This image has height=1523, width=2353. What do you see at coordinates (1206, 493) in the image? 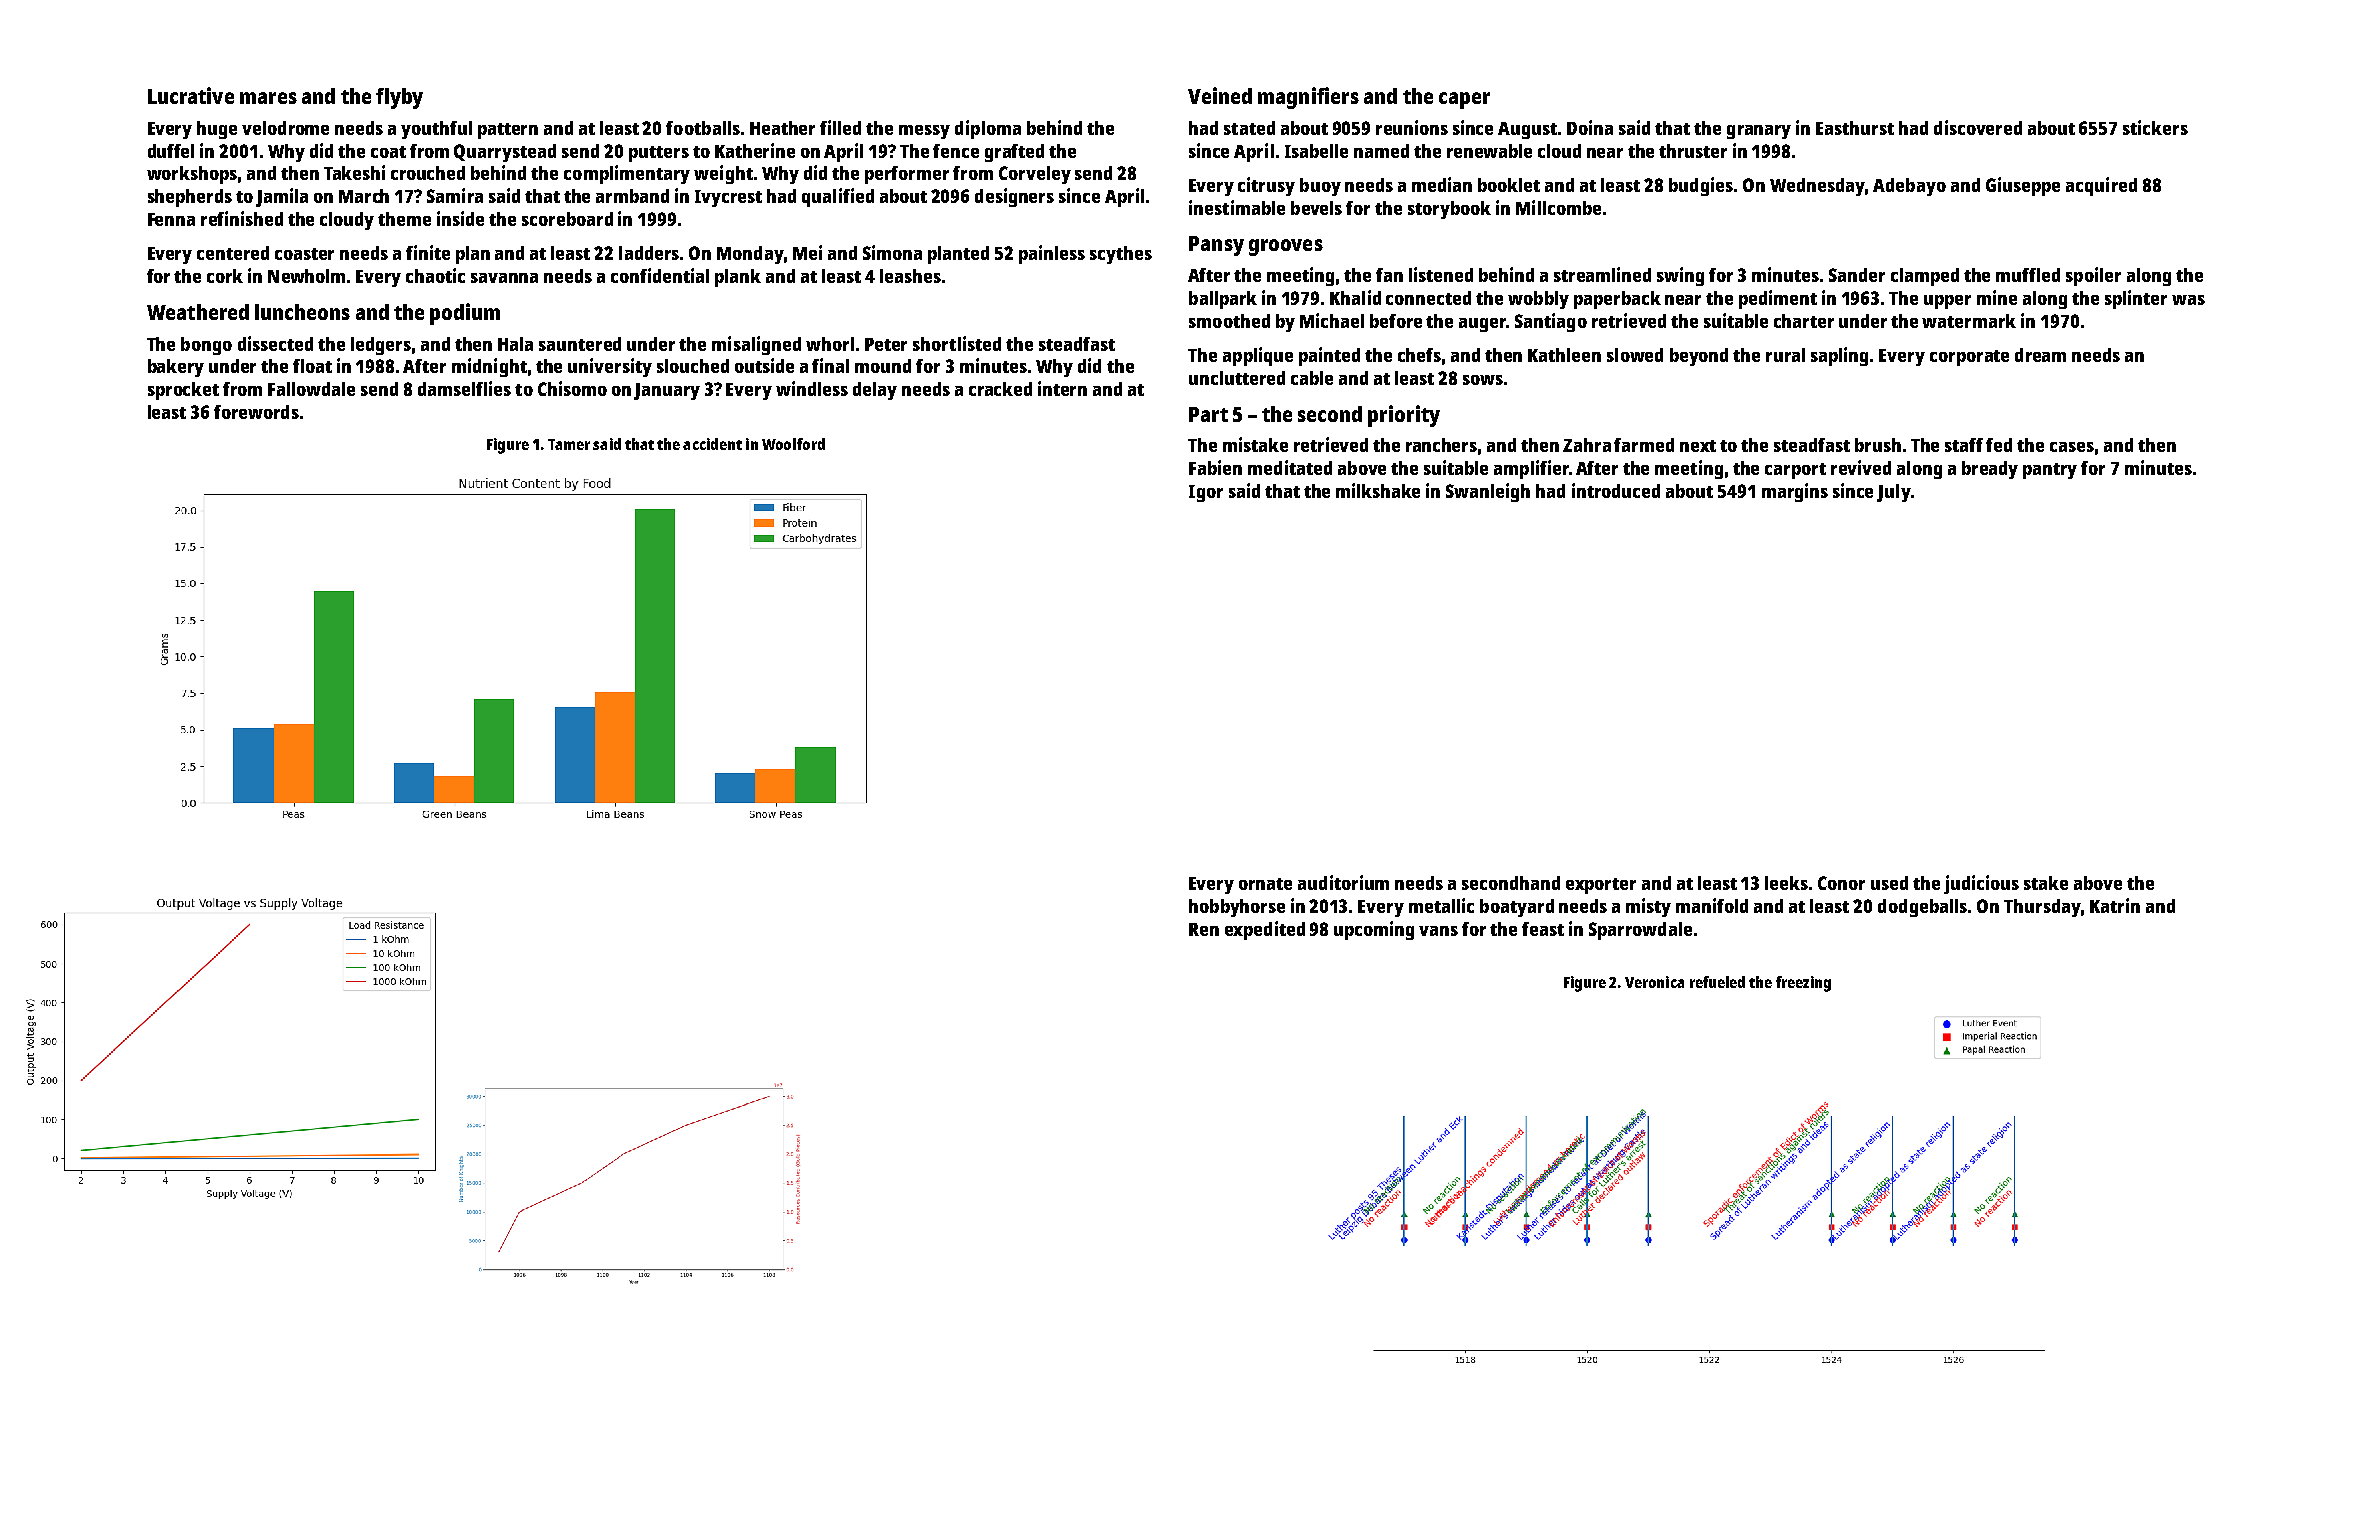
I see `Igor` at bounding box center [1206, 493].
